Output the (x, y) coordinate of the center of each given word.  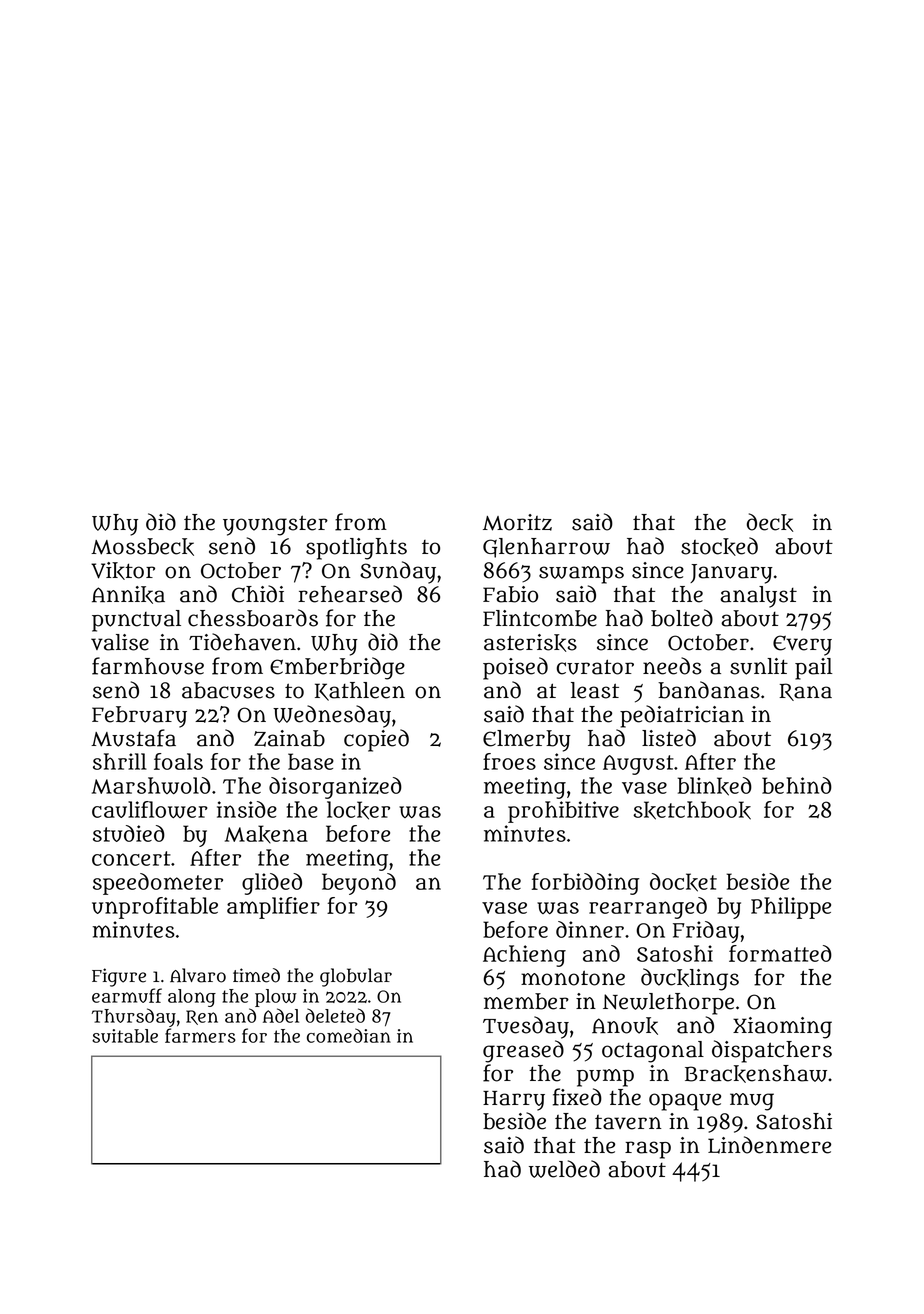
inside (247, 809)
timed (256, 975)
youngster (275, 525)
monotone (573, 978)
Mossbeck (142, 547)
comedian (349, 1035)
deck (770, 522)
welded (564, 1169)
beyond (359, 884)
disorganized (335, 788)
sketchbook (692, 810)
